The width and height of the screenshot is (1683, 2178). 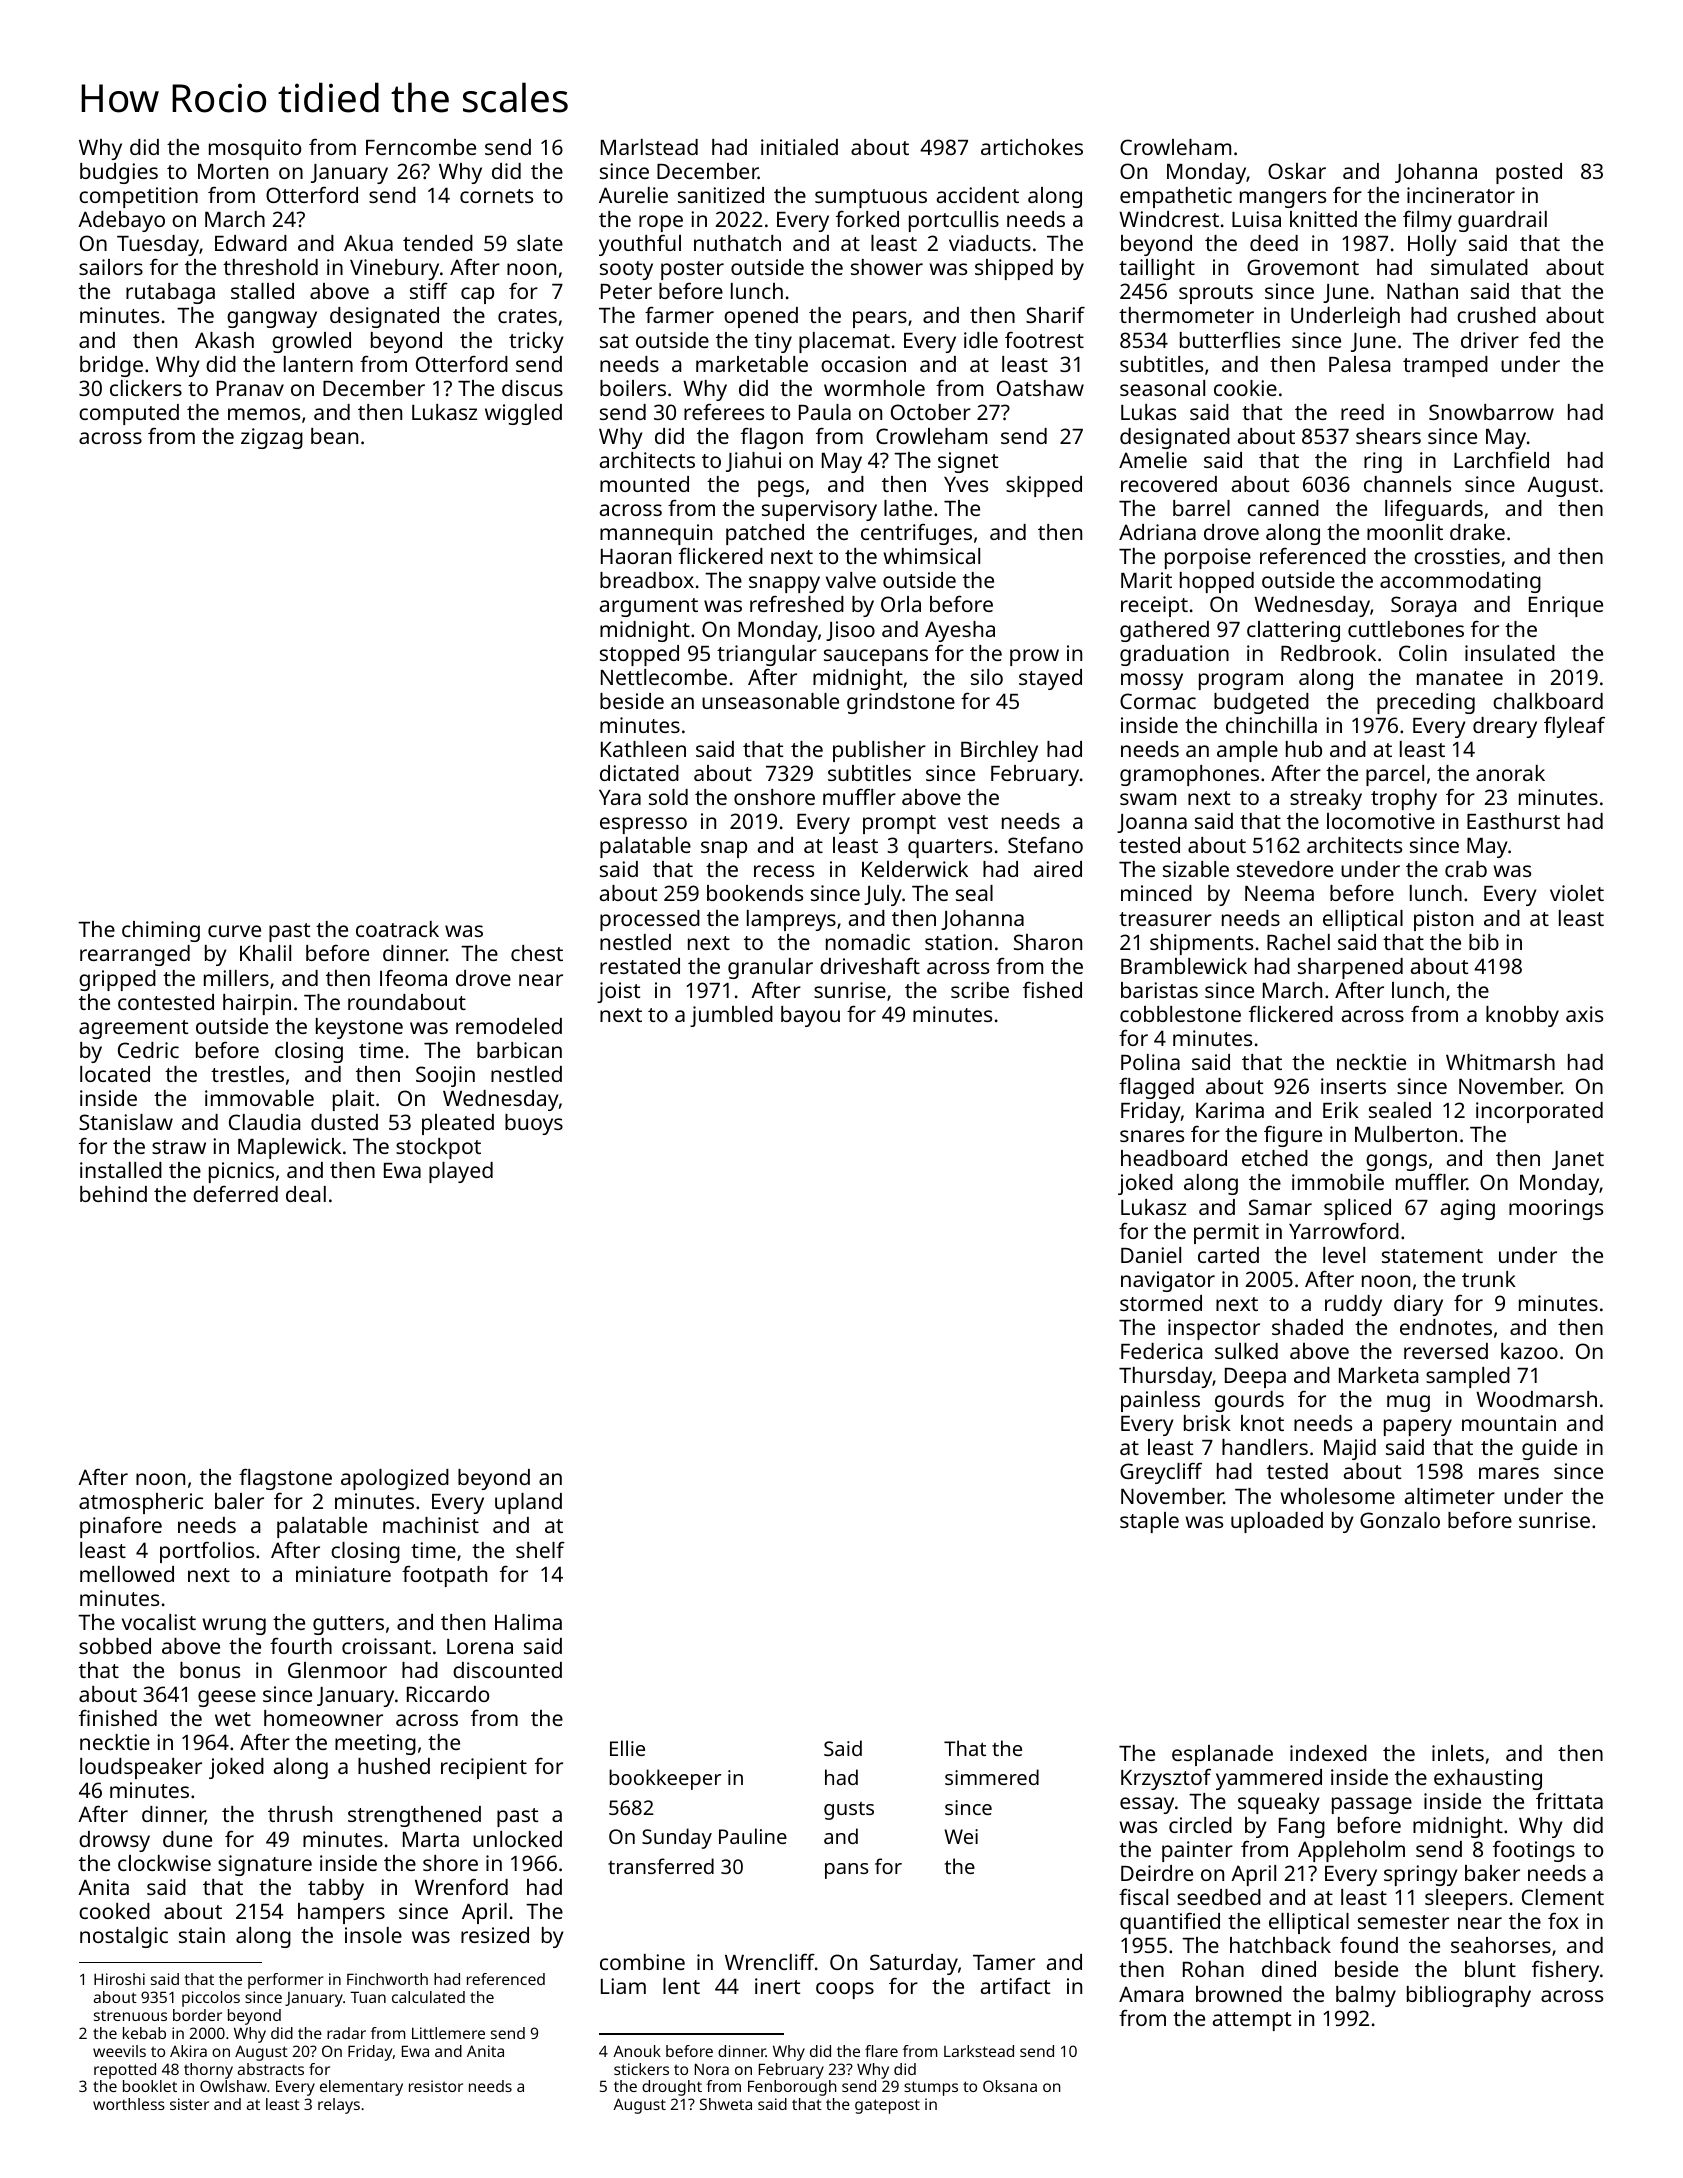 I want to click on initialed, so click(x=799, y=147).
